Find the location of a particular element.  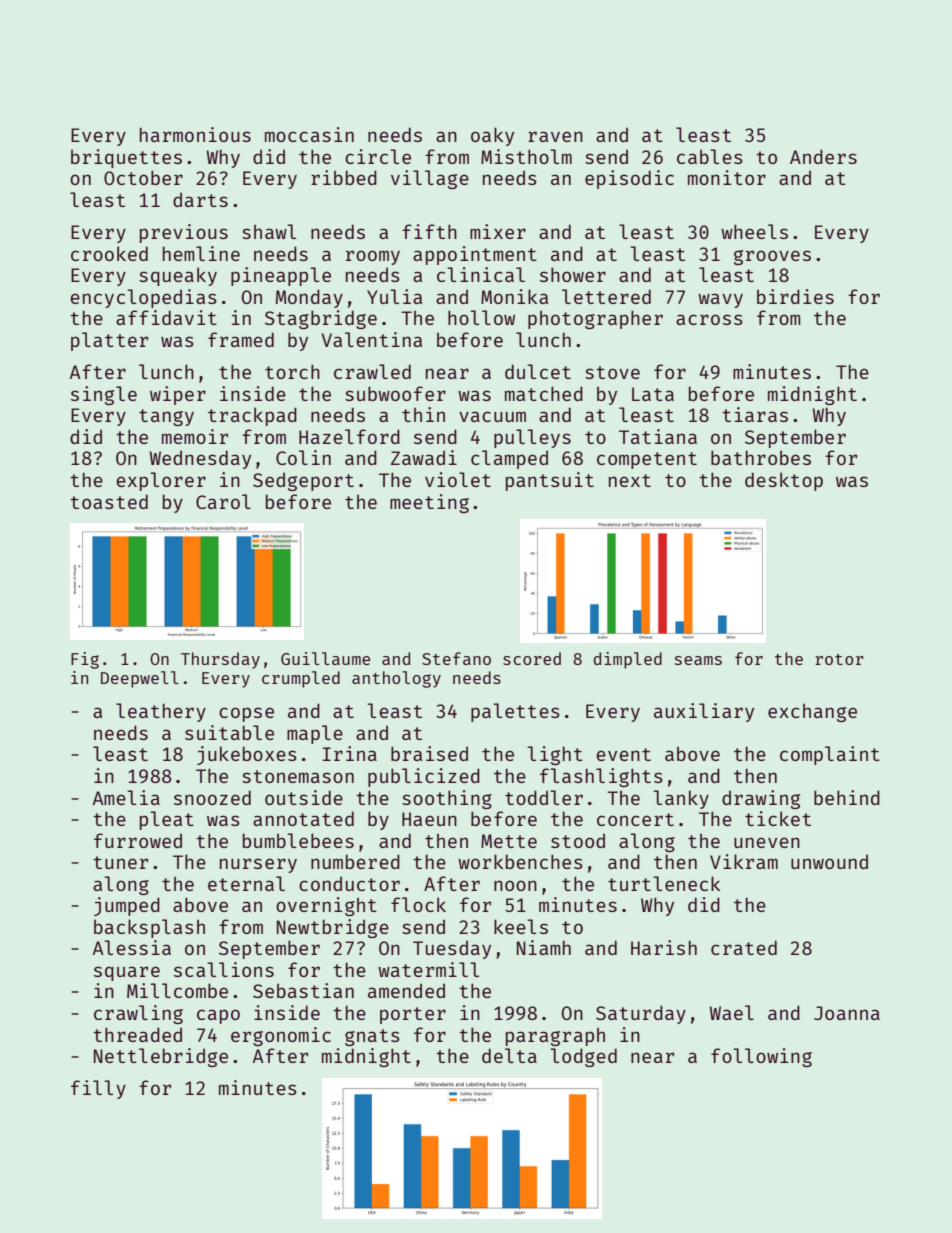

ergonomic is located at coordinates (281, 1036).
